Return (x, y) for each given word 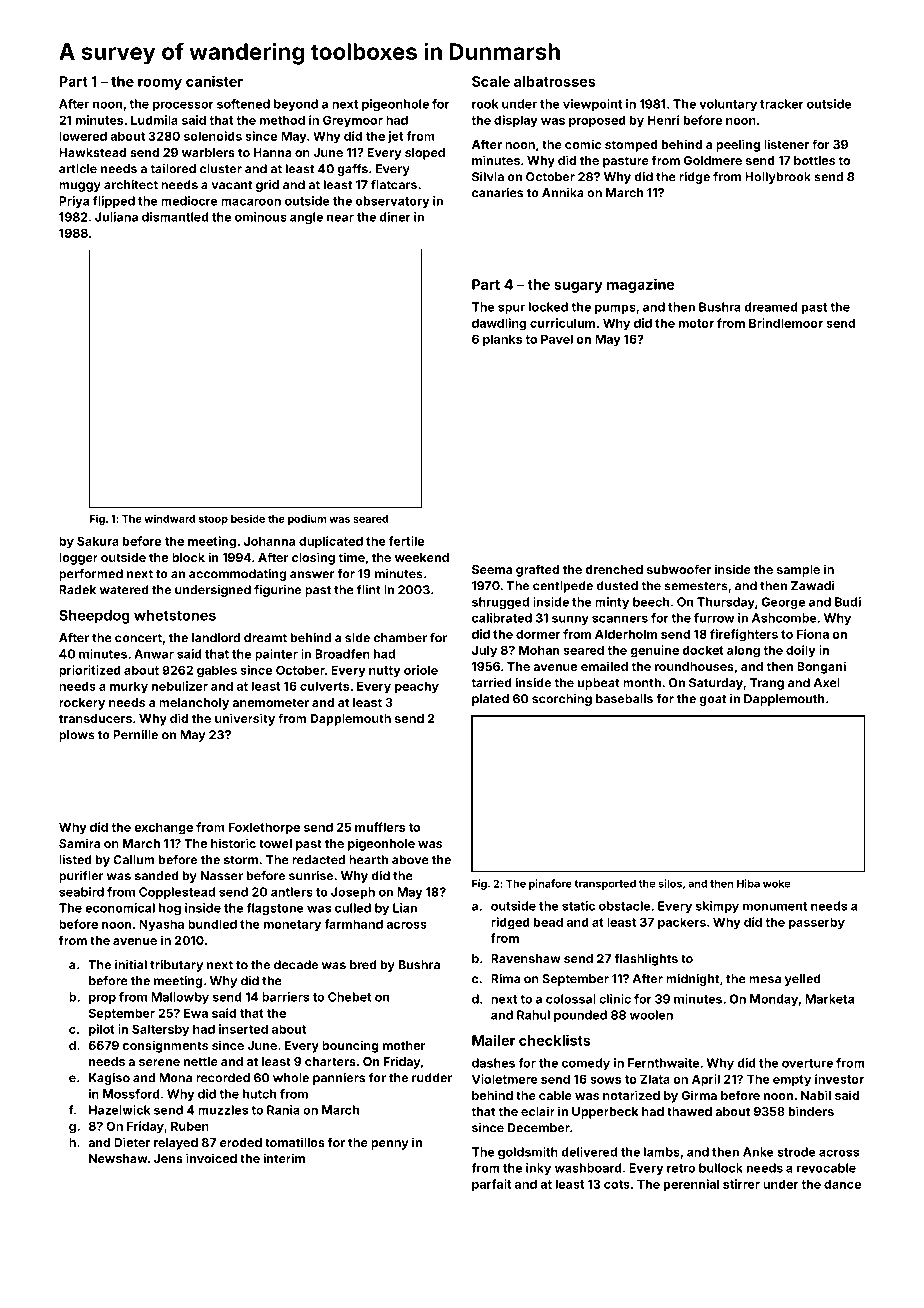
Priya (74, 202)
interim (284, 1158)
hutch (259, 1094)
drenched (614, 569)
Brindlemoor (786, 323)
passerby (817, 923)
